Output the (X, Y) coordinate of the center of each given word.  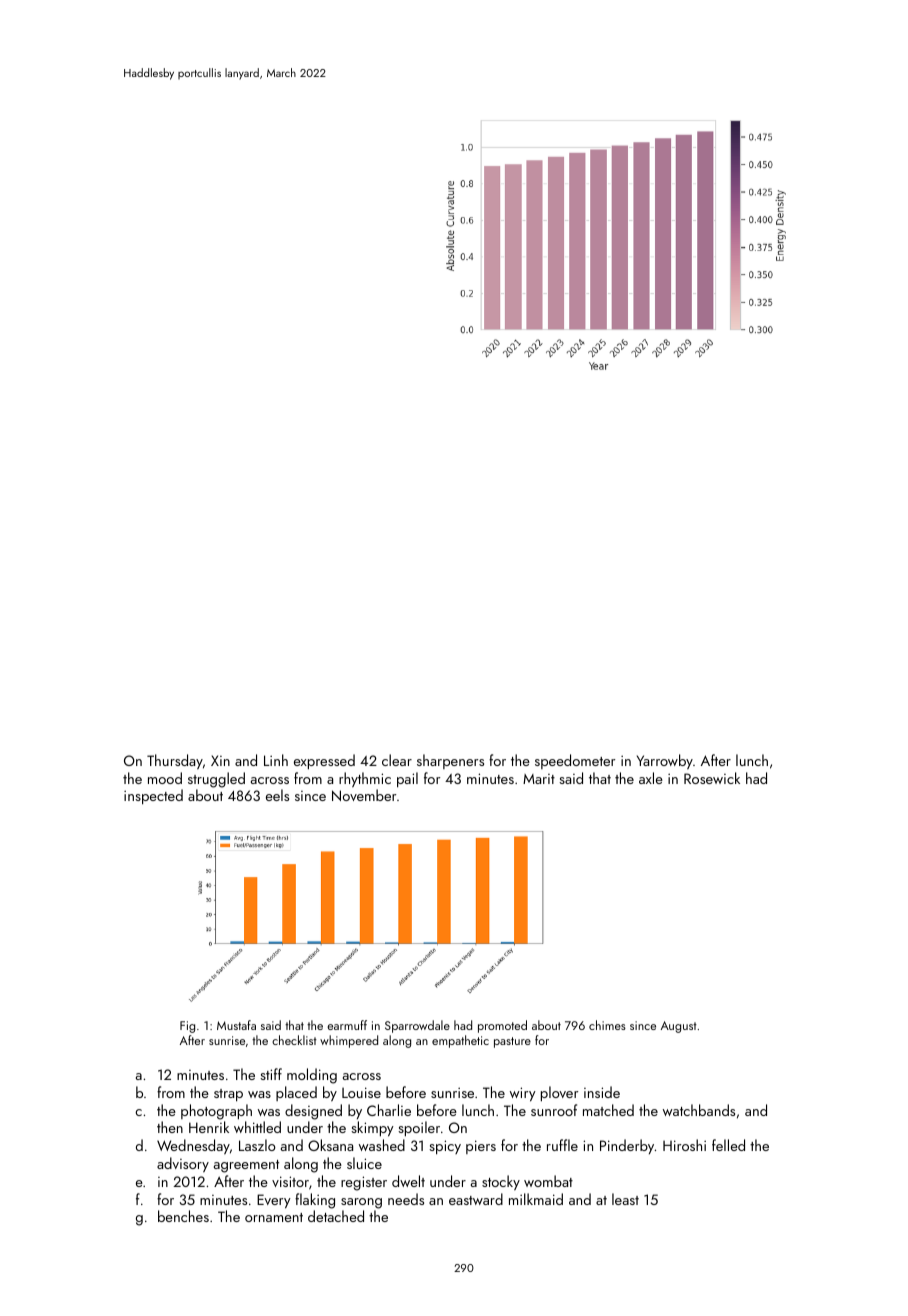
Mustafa (236, 1025)
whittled (257, 1127)
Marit (539, 779)
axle (651, 778)
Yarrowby (665, 761)
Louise (361, 1092)
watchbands (699, 1110)
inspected (153, 796)
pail (407, 779)
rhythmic (365, 779)
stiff (271, 1074)
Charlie (389, 1110)
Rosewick (712, 778)
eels (277, 795)
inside (602, 1092)
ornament (274, 1217)
